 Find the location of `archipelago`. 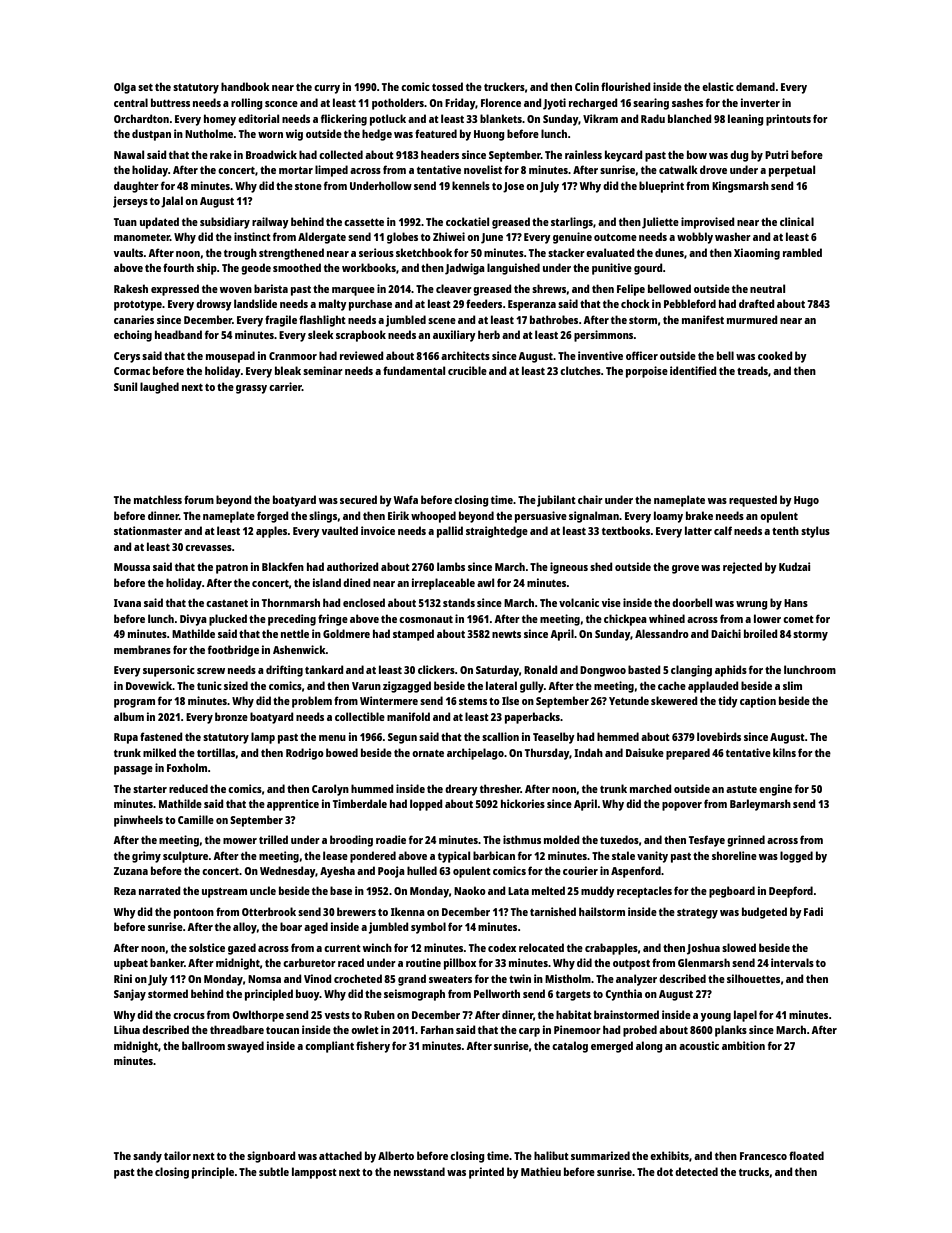

archipelago is located at coordinates (475, 754).
